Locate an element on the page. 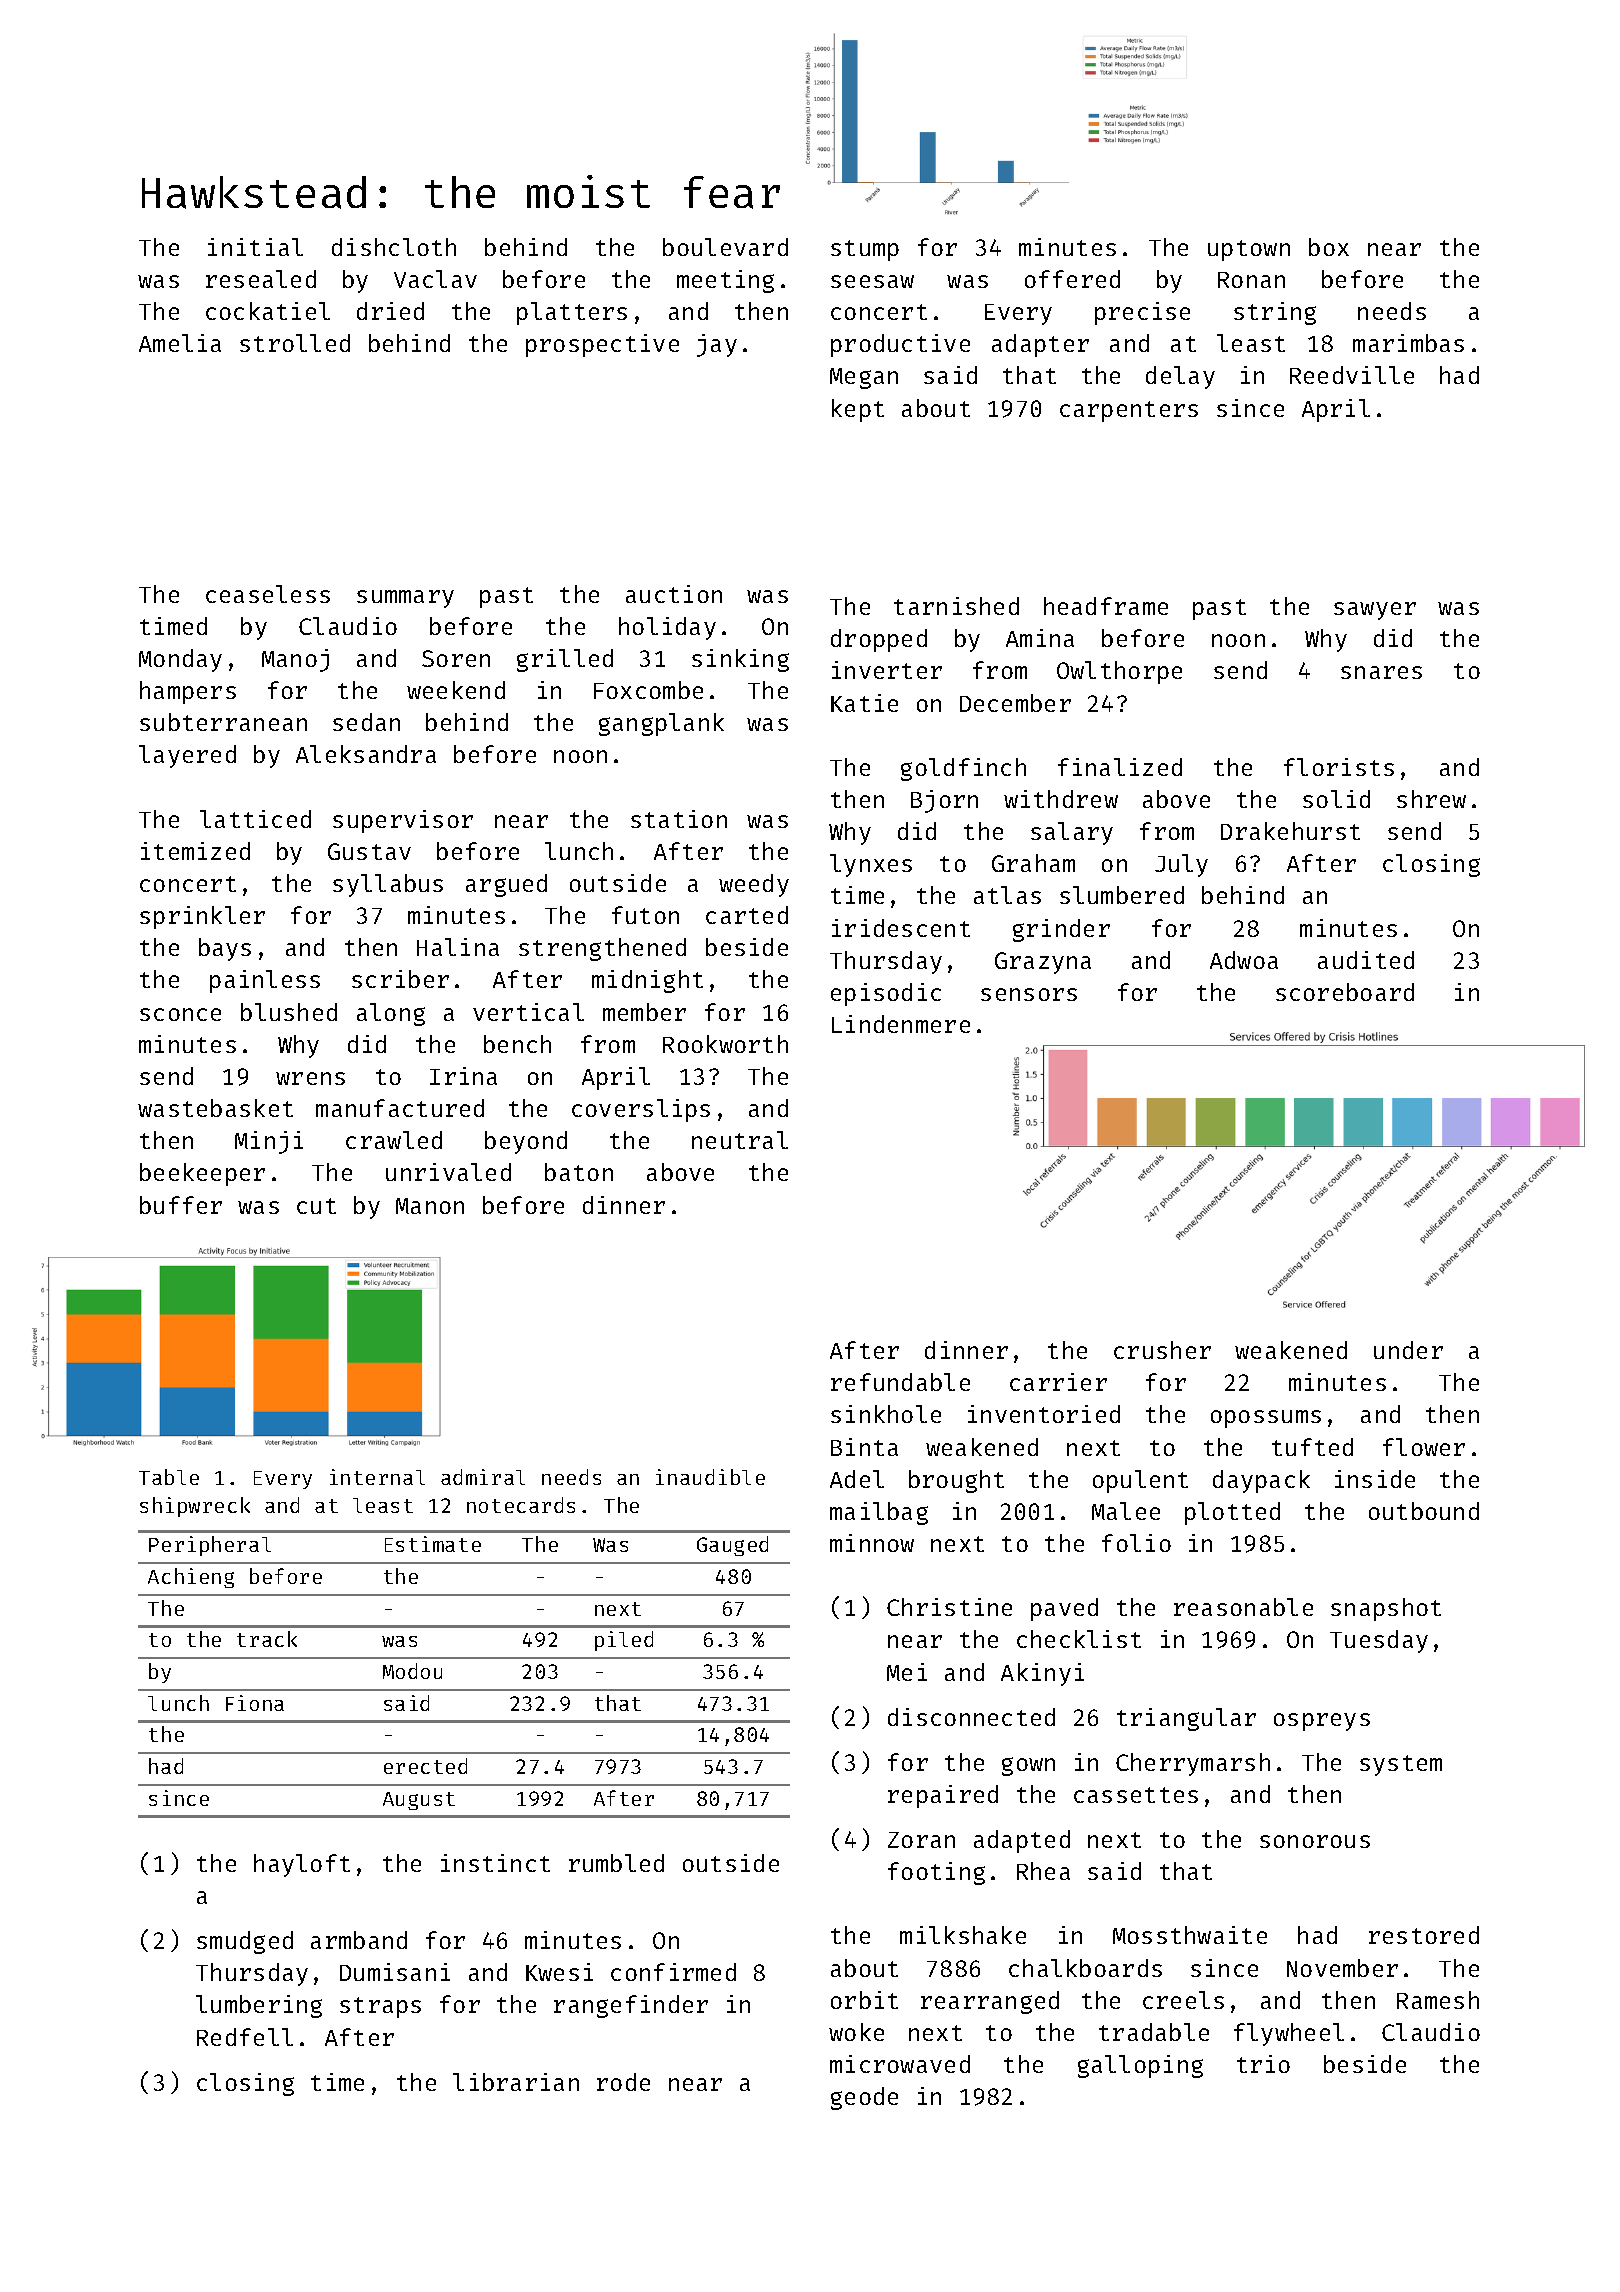  florists is located at coordinates (1339, 767).
